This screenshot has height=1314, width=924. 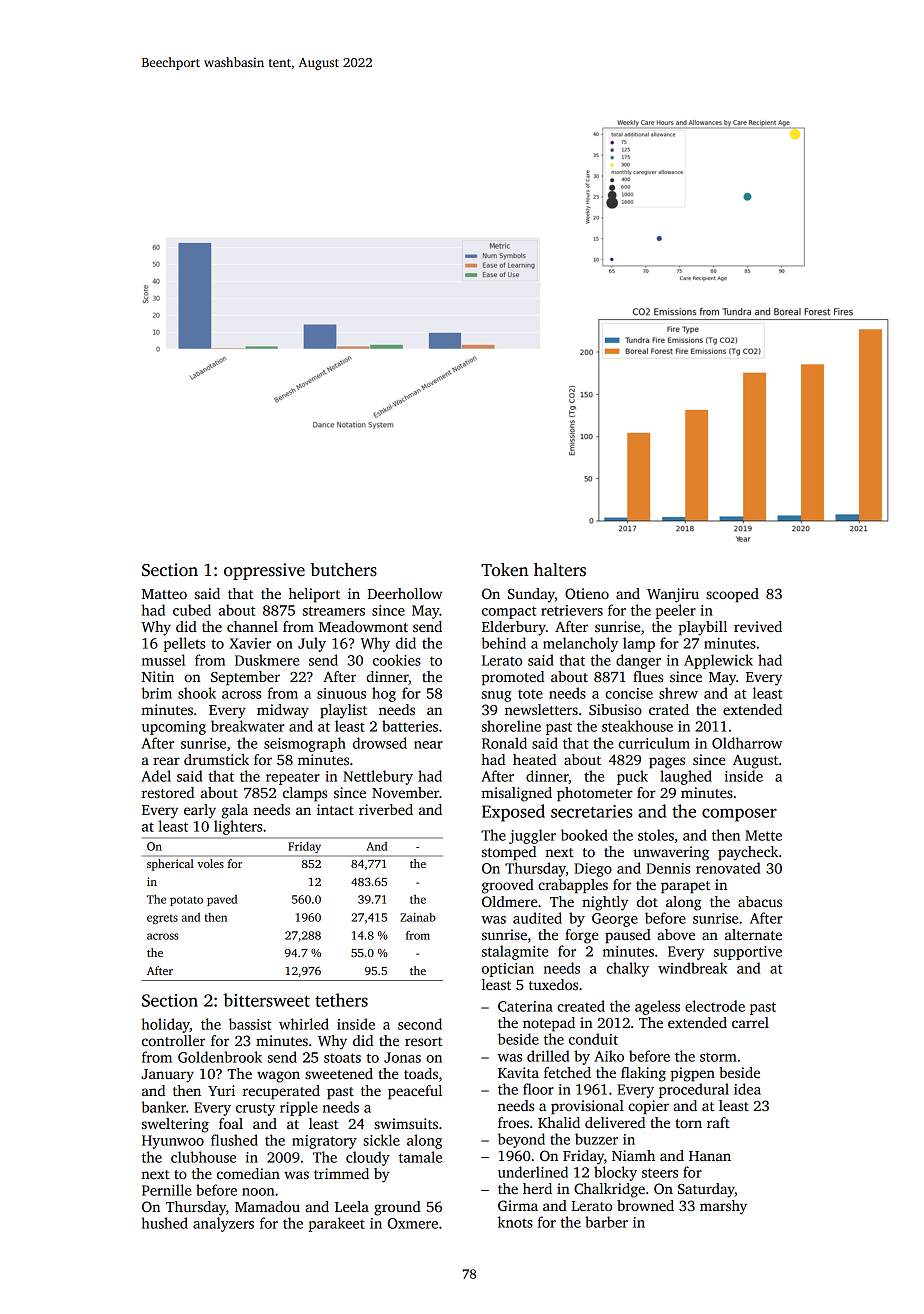 What do you see at coordinates (341, 1173) in the screenshot?
I see `trimmed` at bounding box center [341, 1173].
